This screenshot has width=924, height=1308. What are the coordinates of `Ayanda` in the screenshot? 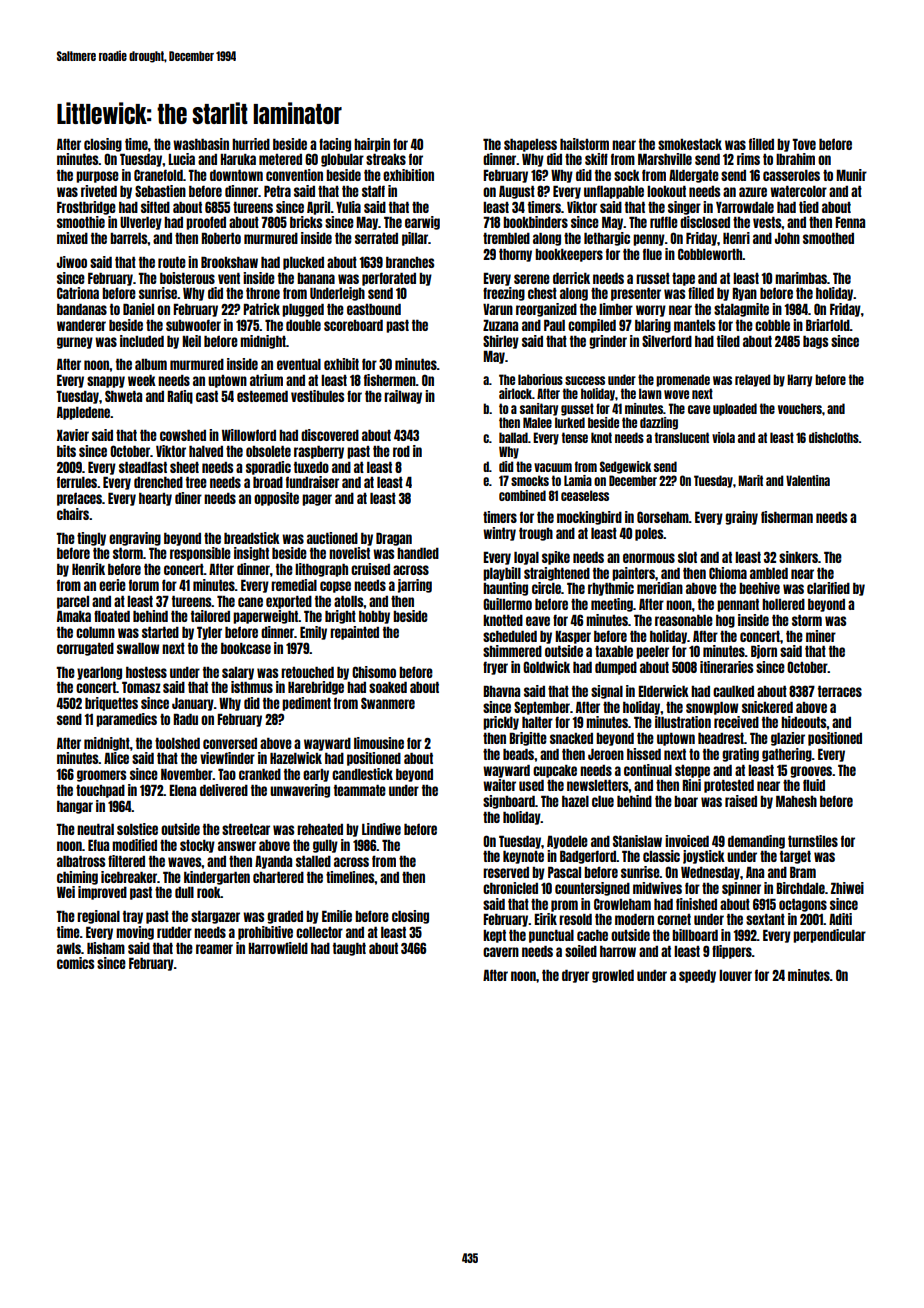 It's located at (273, 862).
